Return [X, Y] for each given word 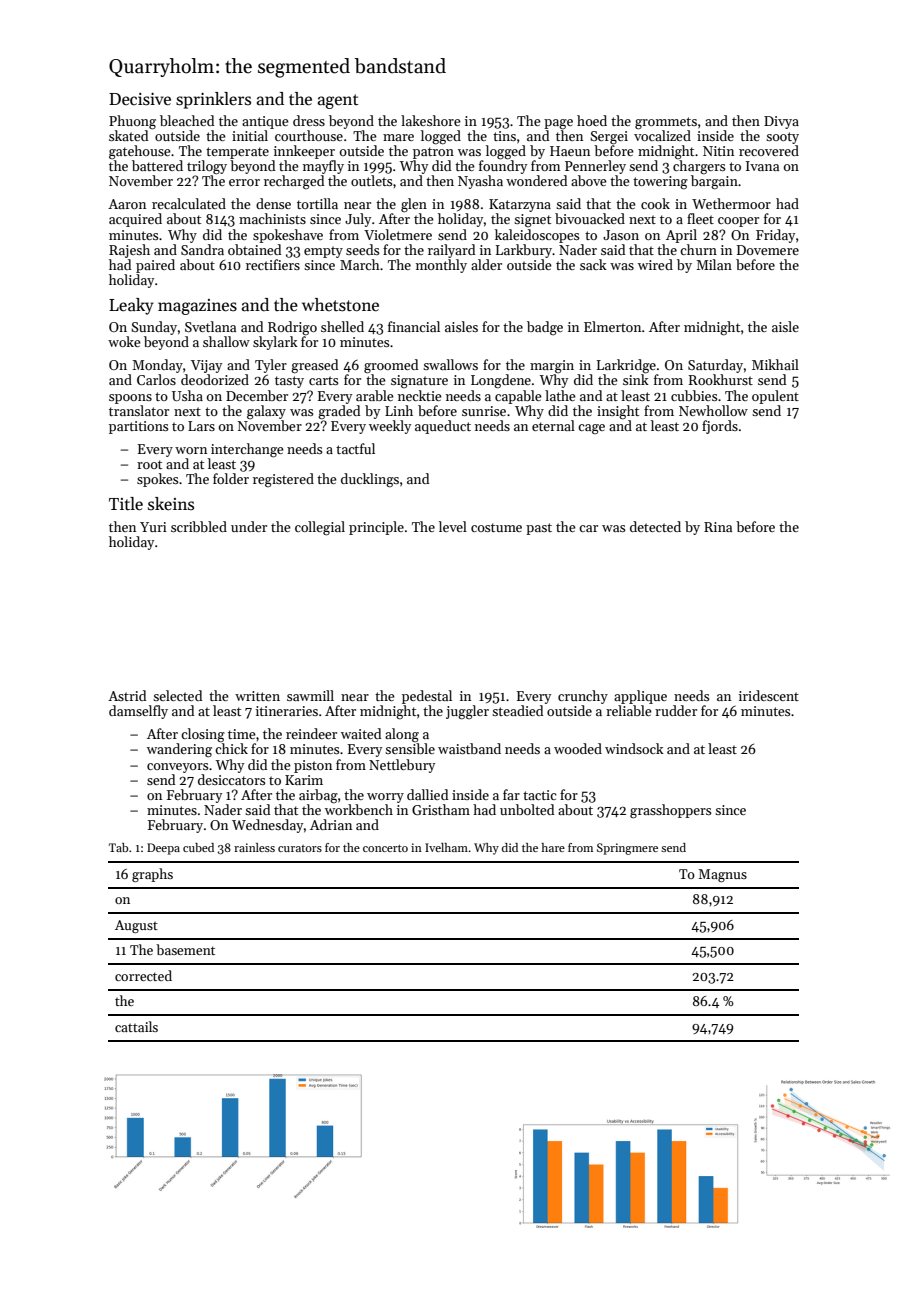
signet [532, 220]
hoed [592, 120]
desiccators [231, 779]
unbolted [527, 809]
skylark [275, 343]
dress [309, 120]
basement [185, 949]
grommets [666, 123]
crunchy [583, 697]
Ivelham [446, 847]
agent [338, 101]
